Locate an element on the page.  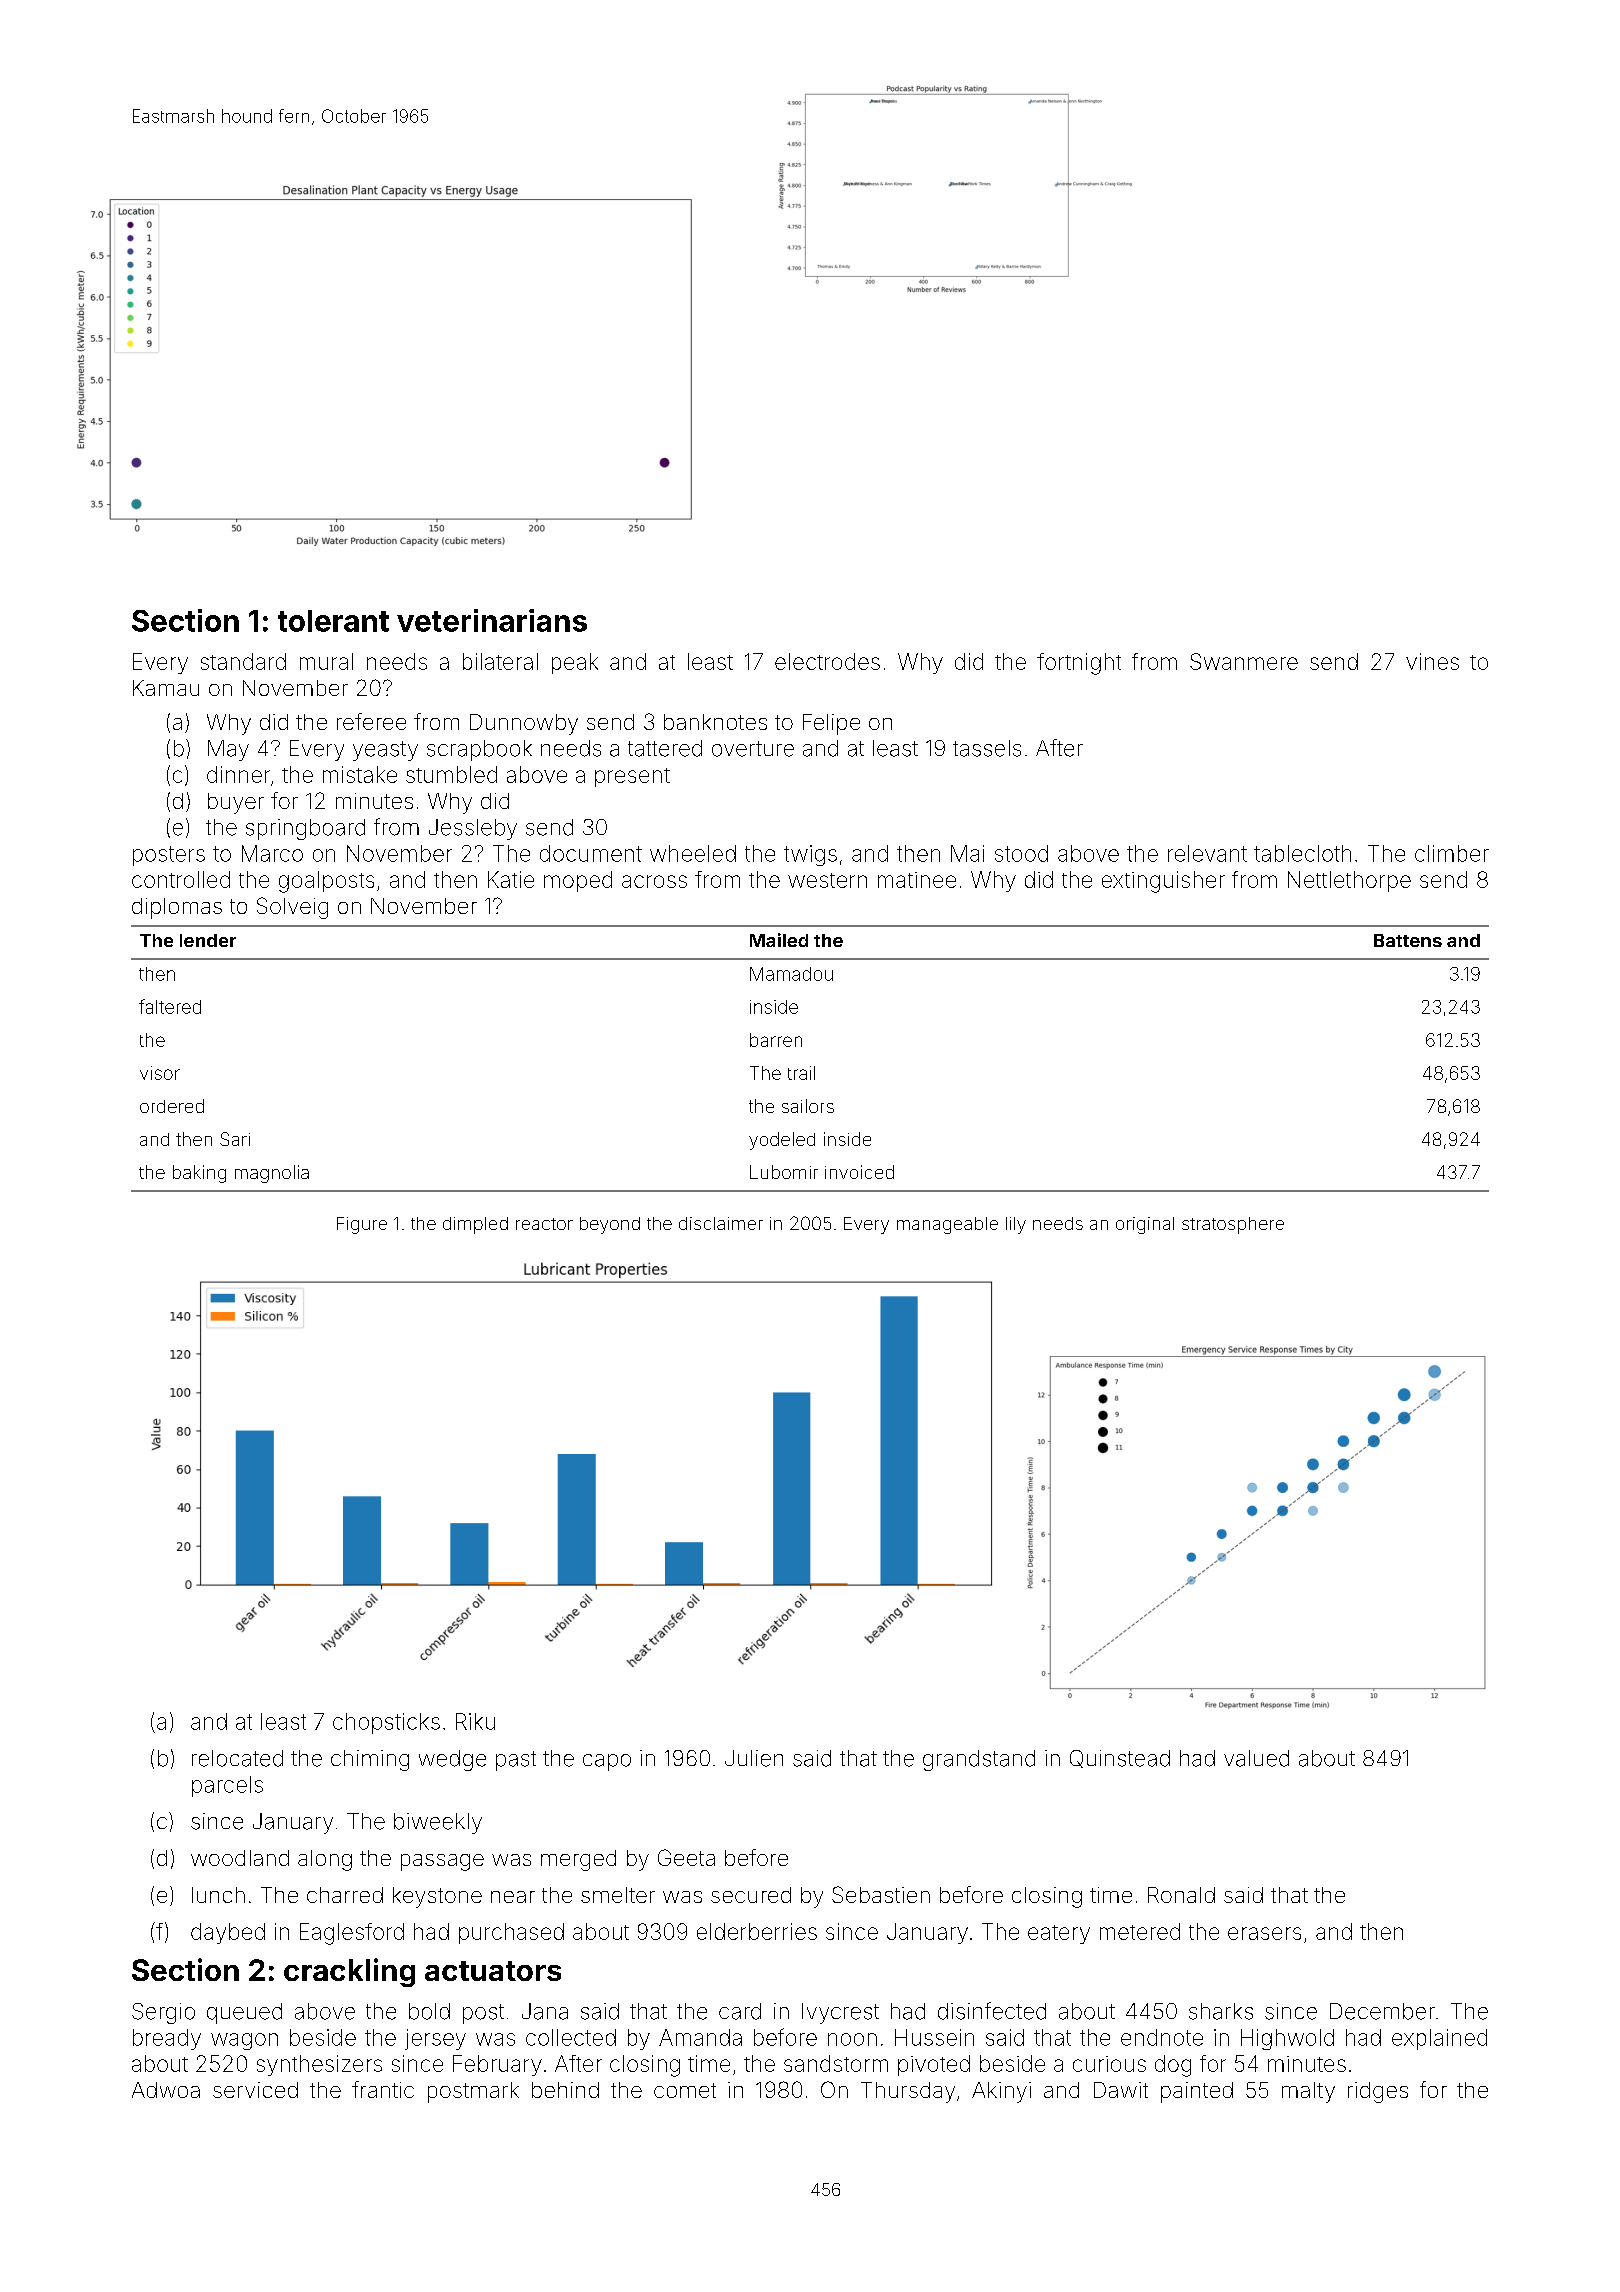
buyer is located at coordinates (236, 803).
